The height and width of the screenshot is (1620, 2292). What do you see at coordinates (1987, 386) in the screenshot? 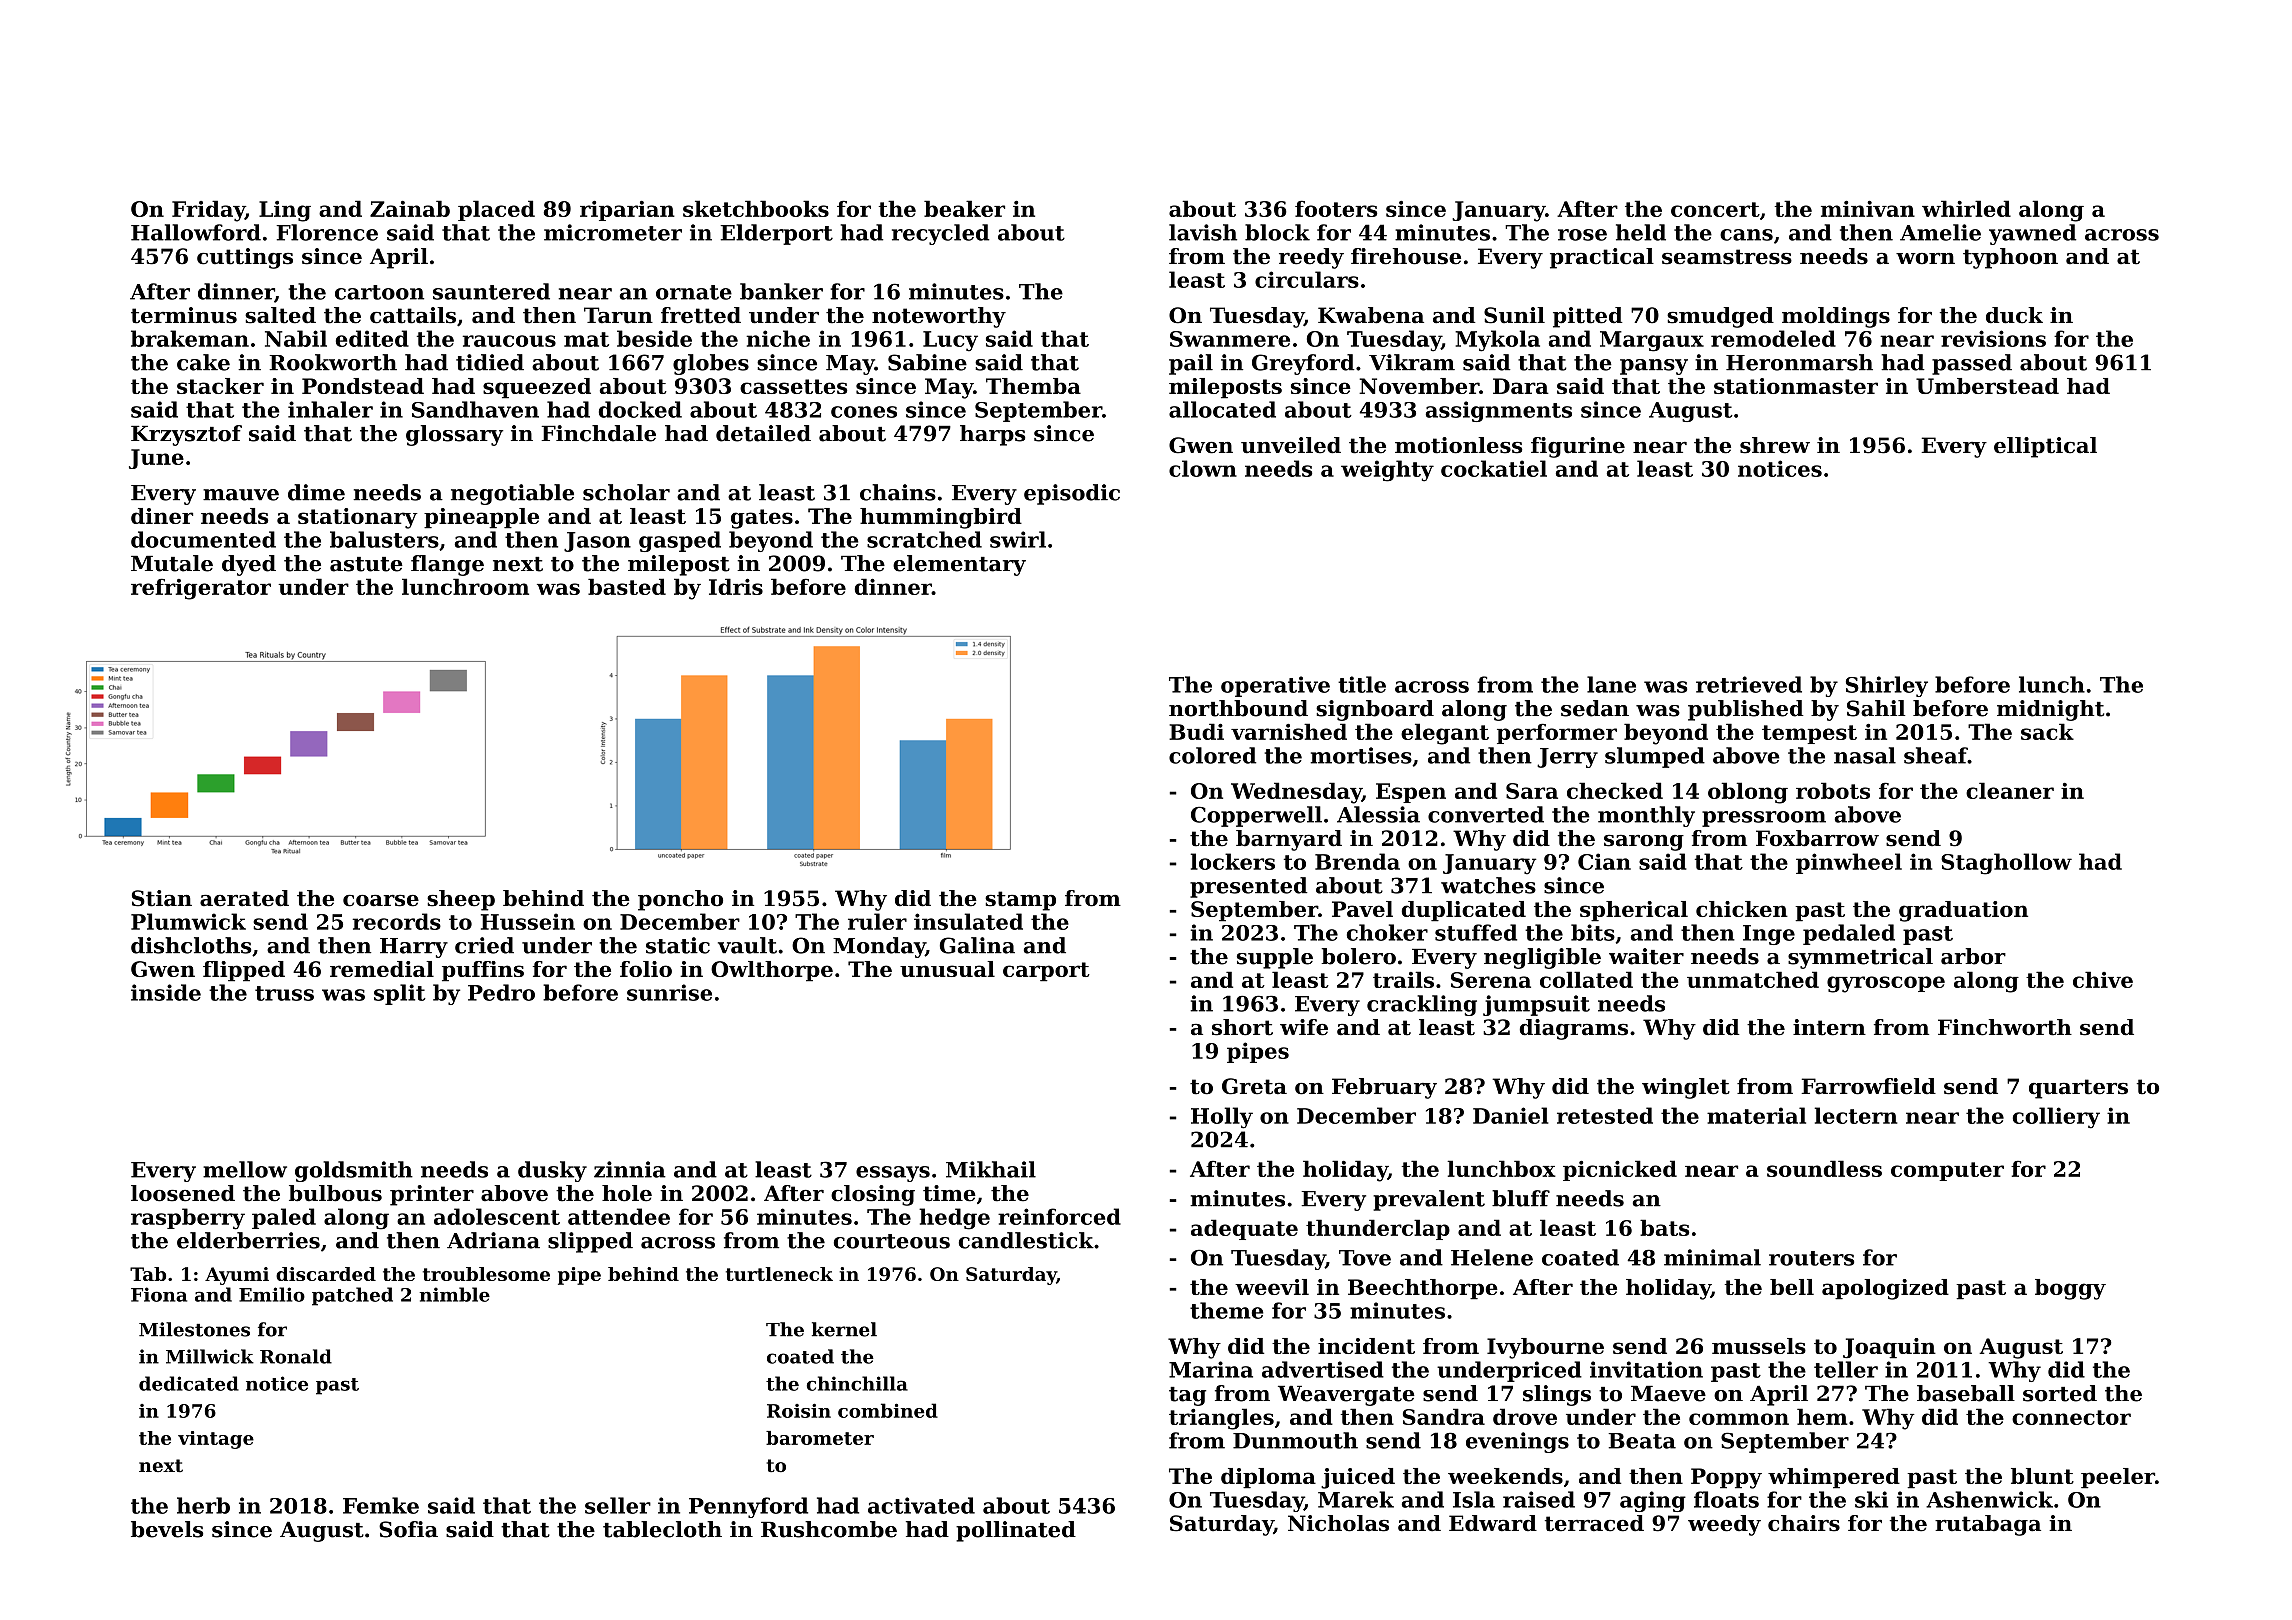
I see `Umberstead` at bounding box center [1987, 386].
